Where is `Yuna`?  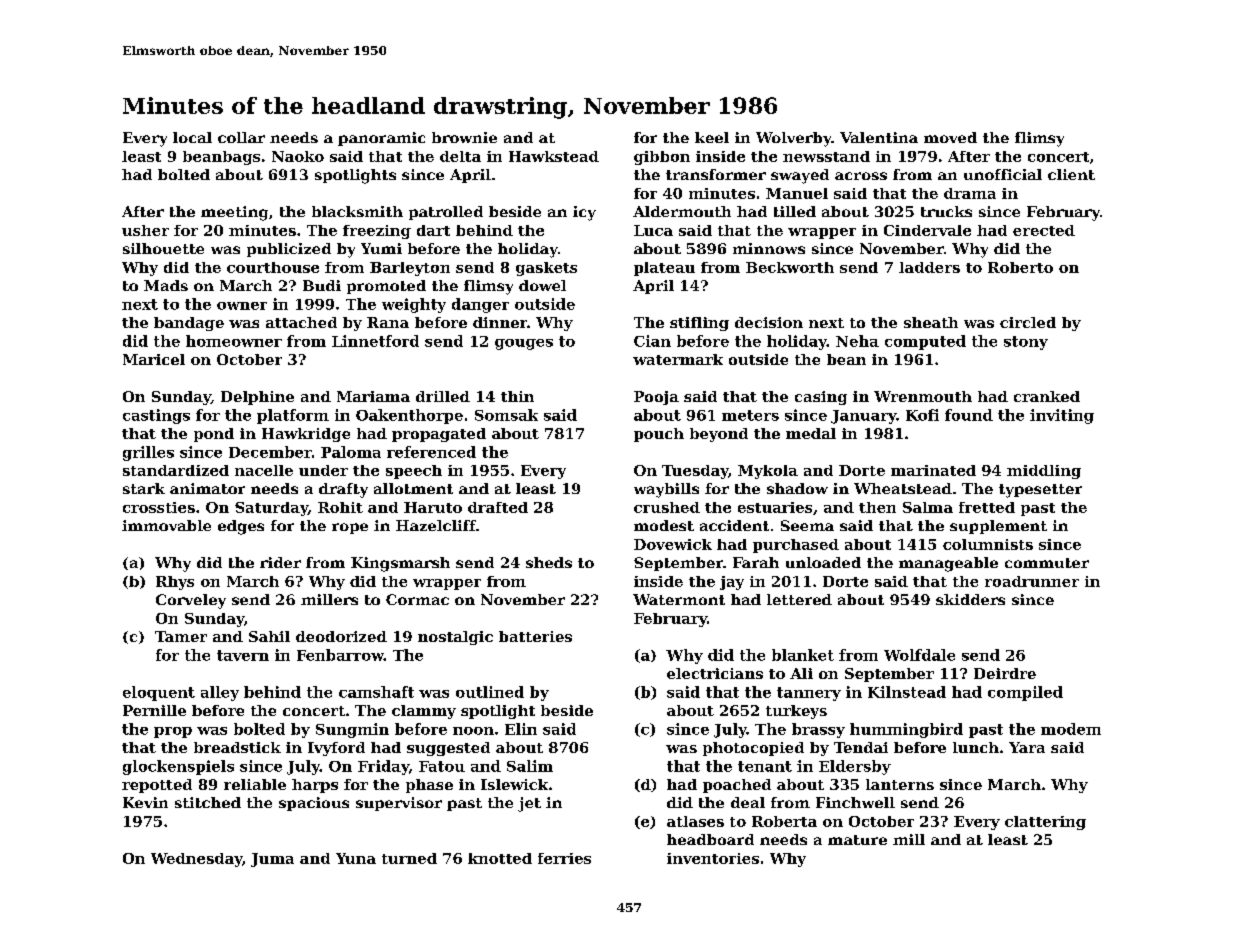
Yuna is located at coordinates (356, 858).
